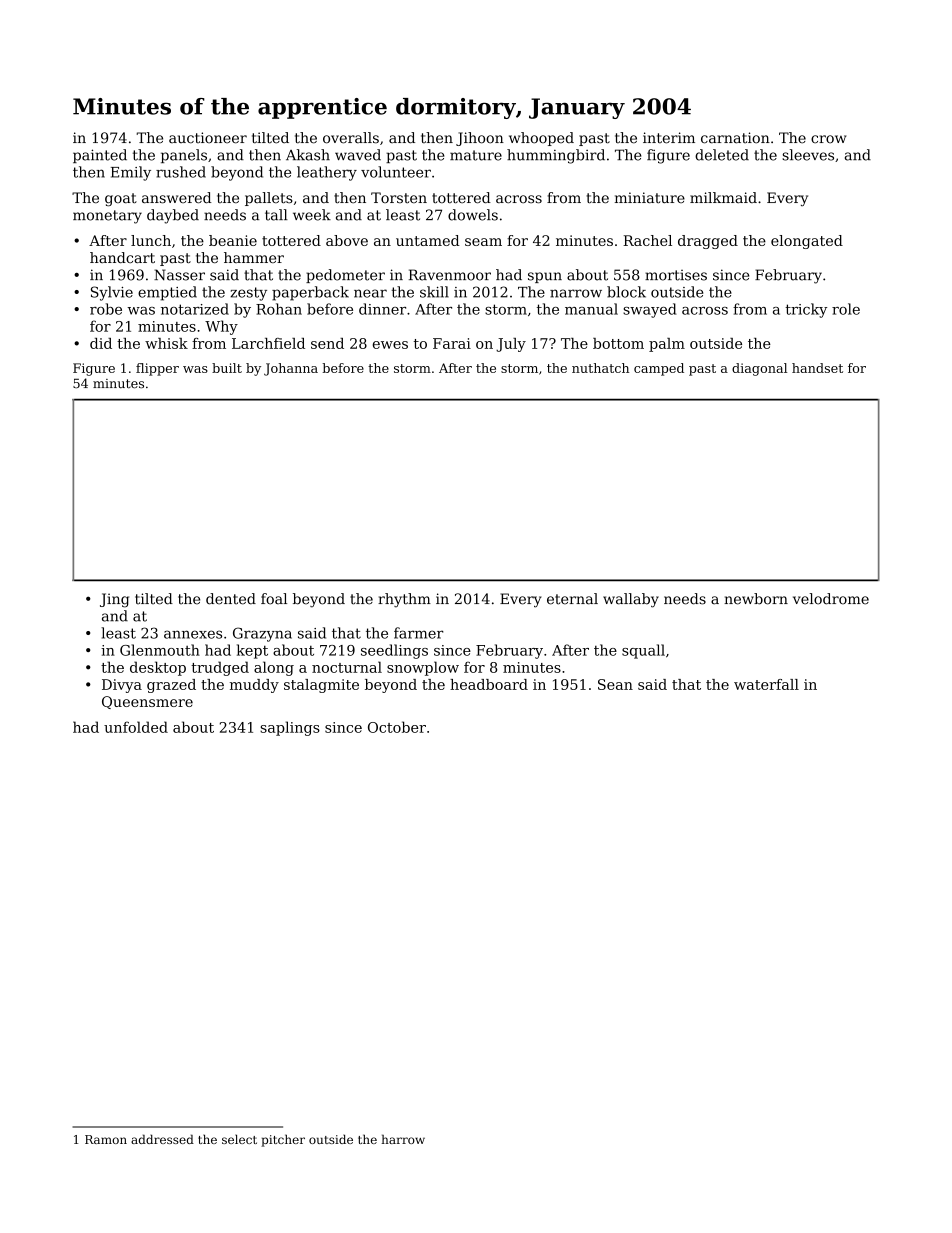 The image size is (952, 1233). I want to click on Jing, so click(114, 600).
